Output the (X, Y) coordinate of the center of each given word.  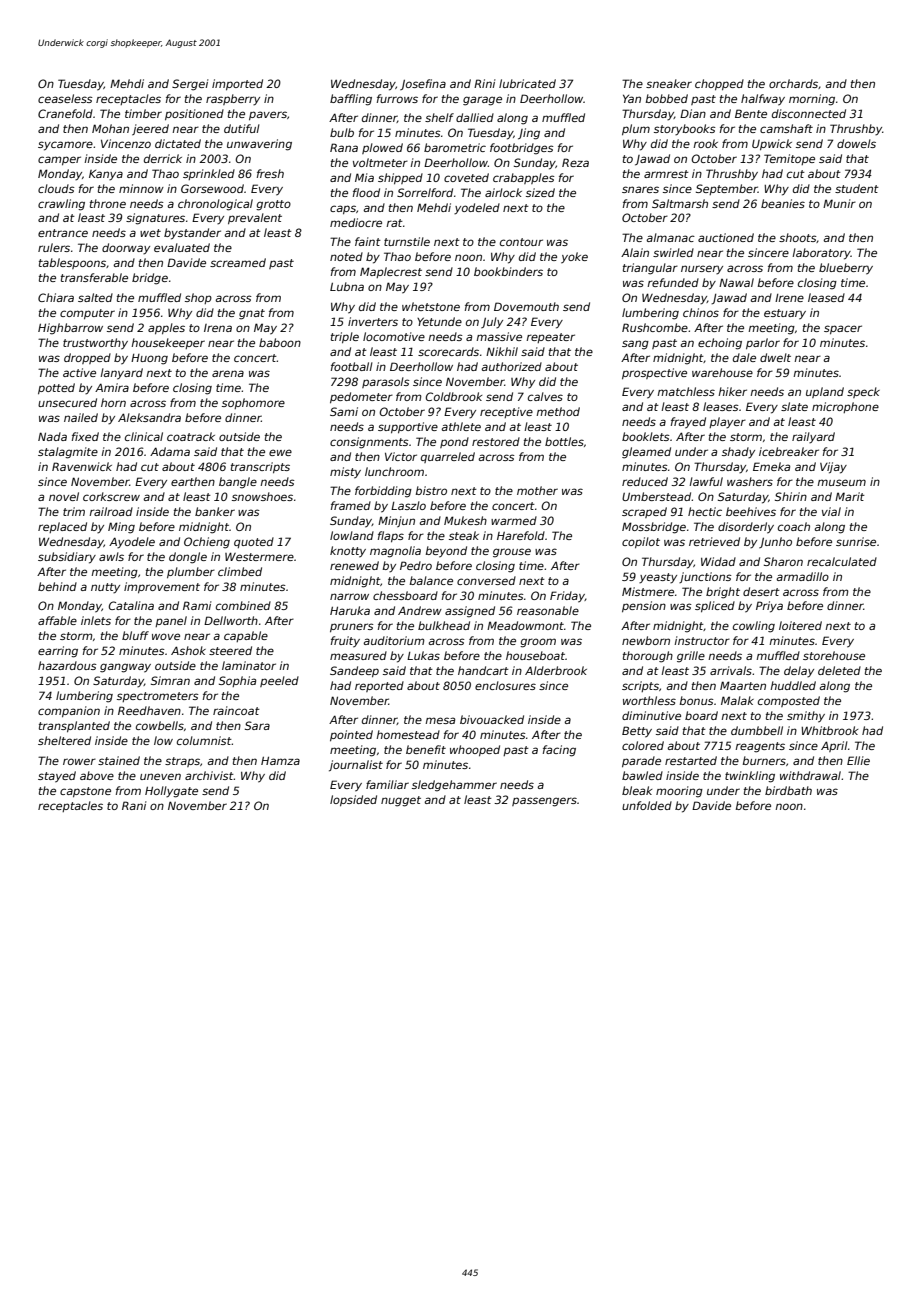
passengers (544, 802)
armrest (666, 174)
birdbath (788, 790)
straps (182, 762)
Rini (485, 83)
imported (237, 84)
